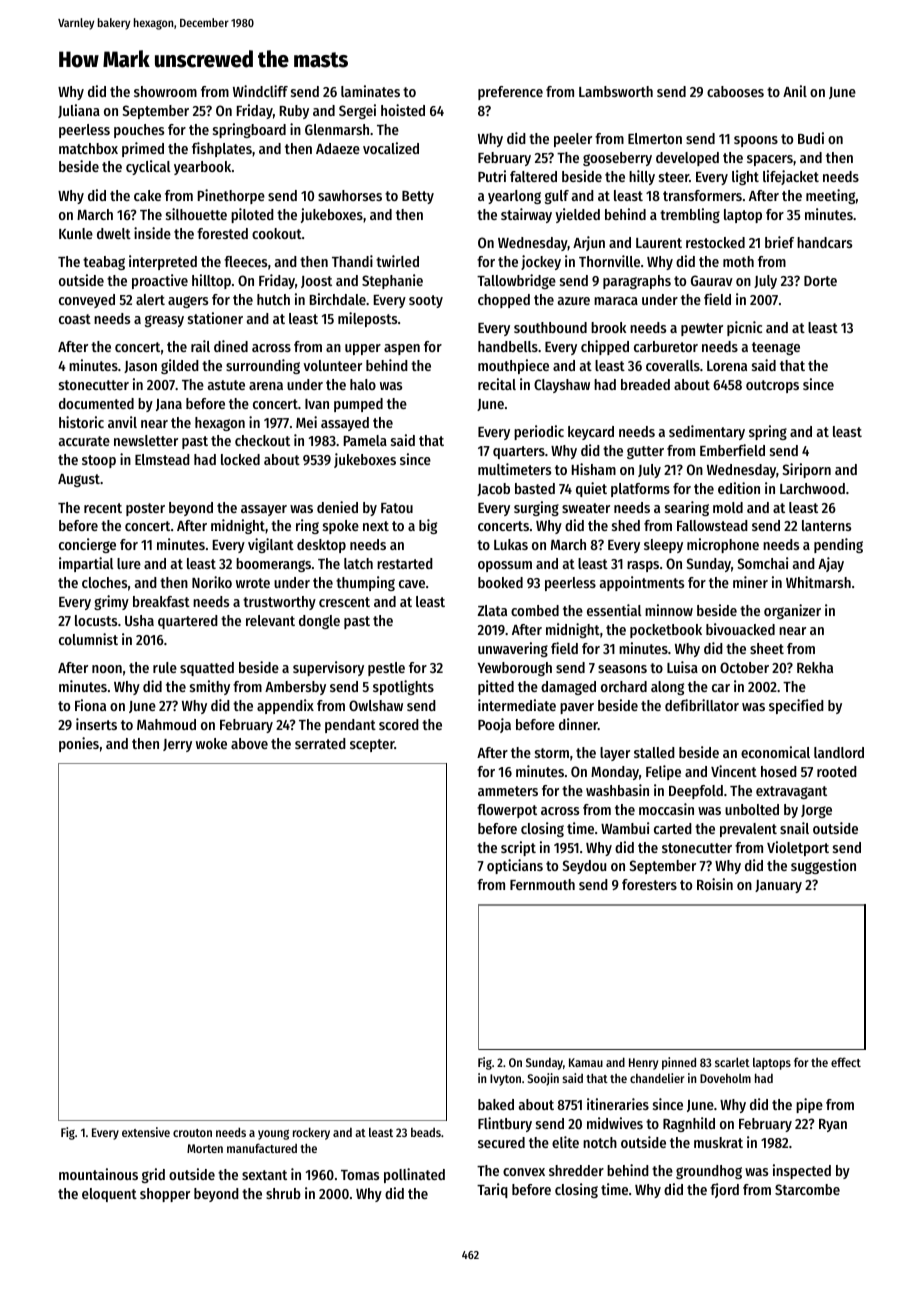 The height and width of the screenshot is (1308, 924). What do you see at coordinates (818, 582) in the screenshot?
I see `Whitmarsh` at bounding box center [818, 582].
